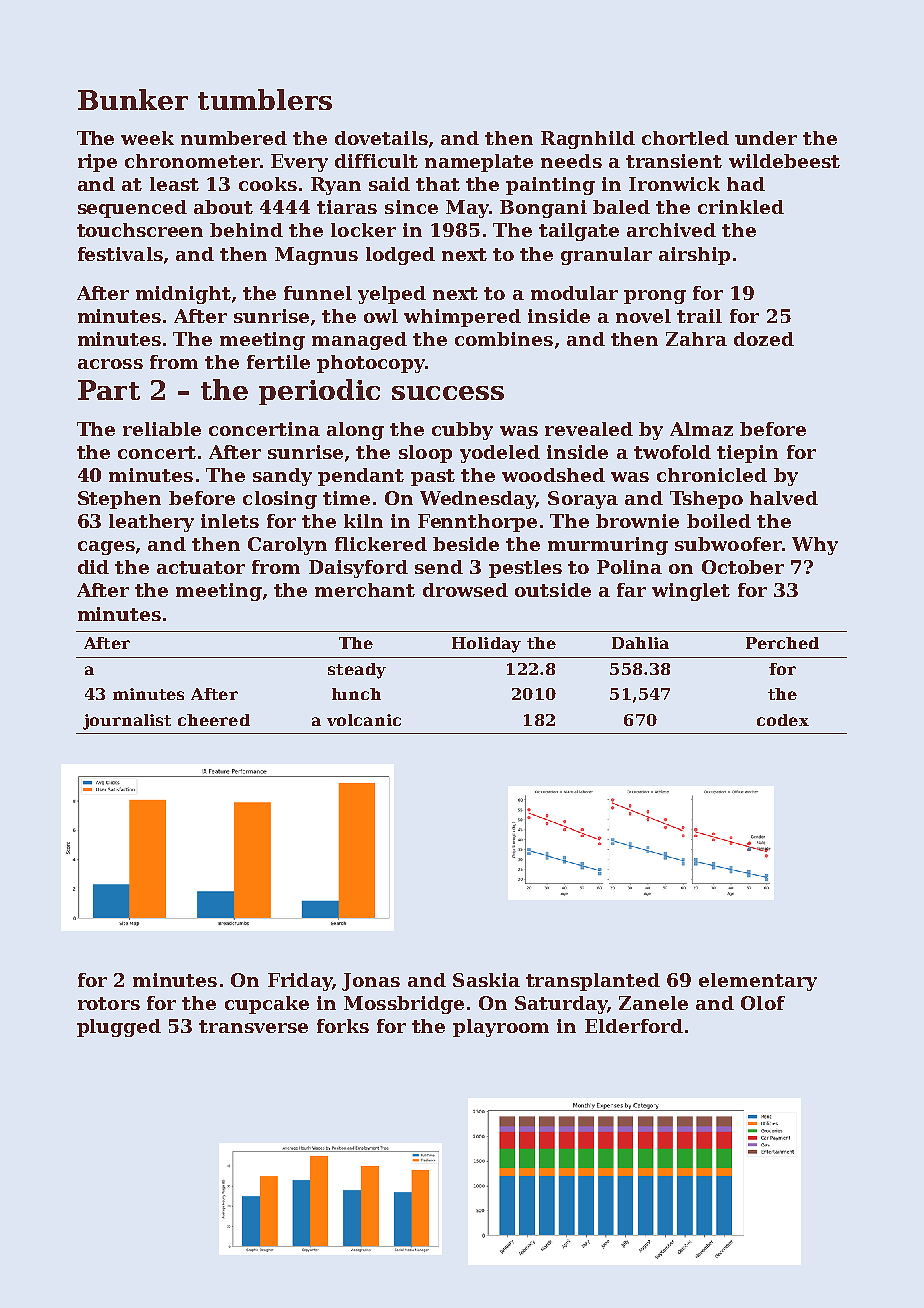  Describe the element at coordinates (265, 99) in the screenshot. I see `tumblers` at that location.
